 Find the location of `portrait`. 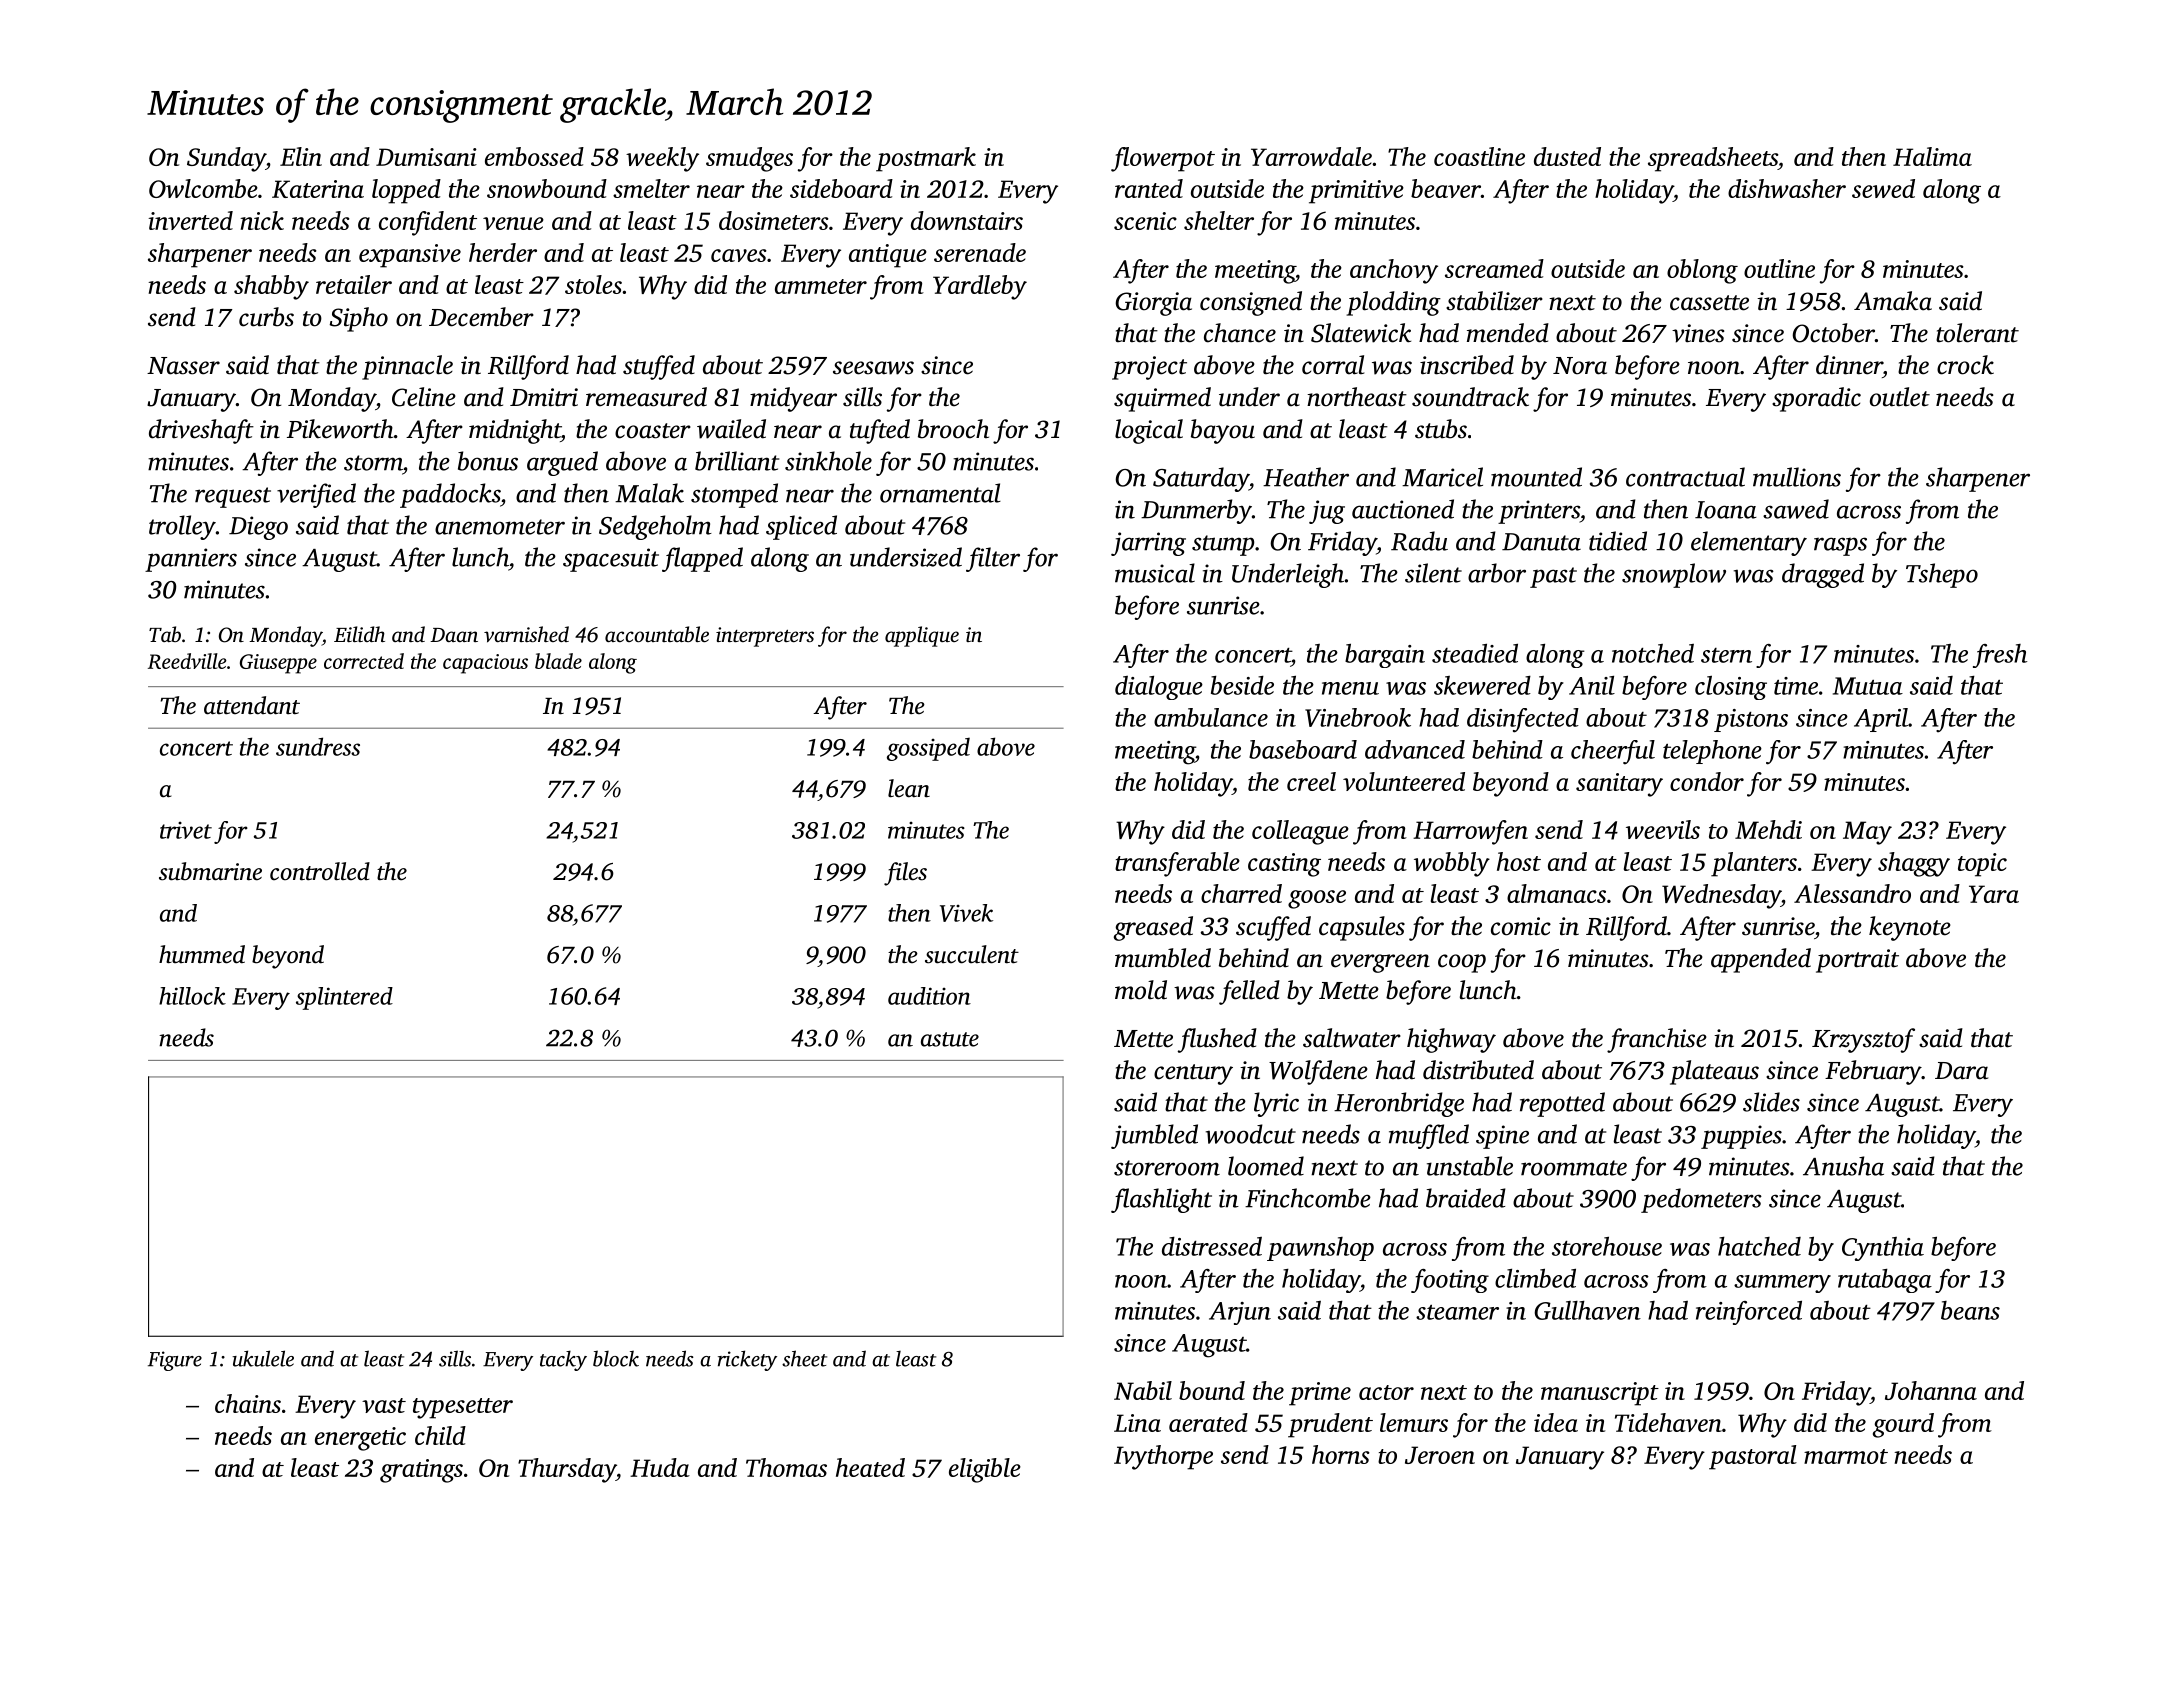

portrait is located at coordinates (1857, 961).
